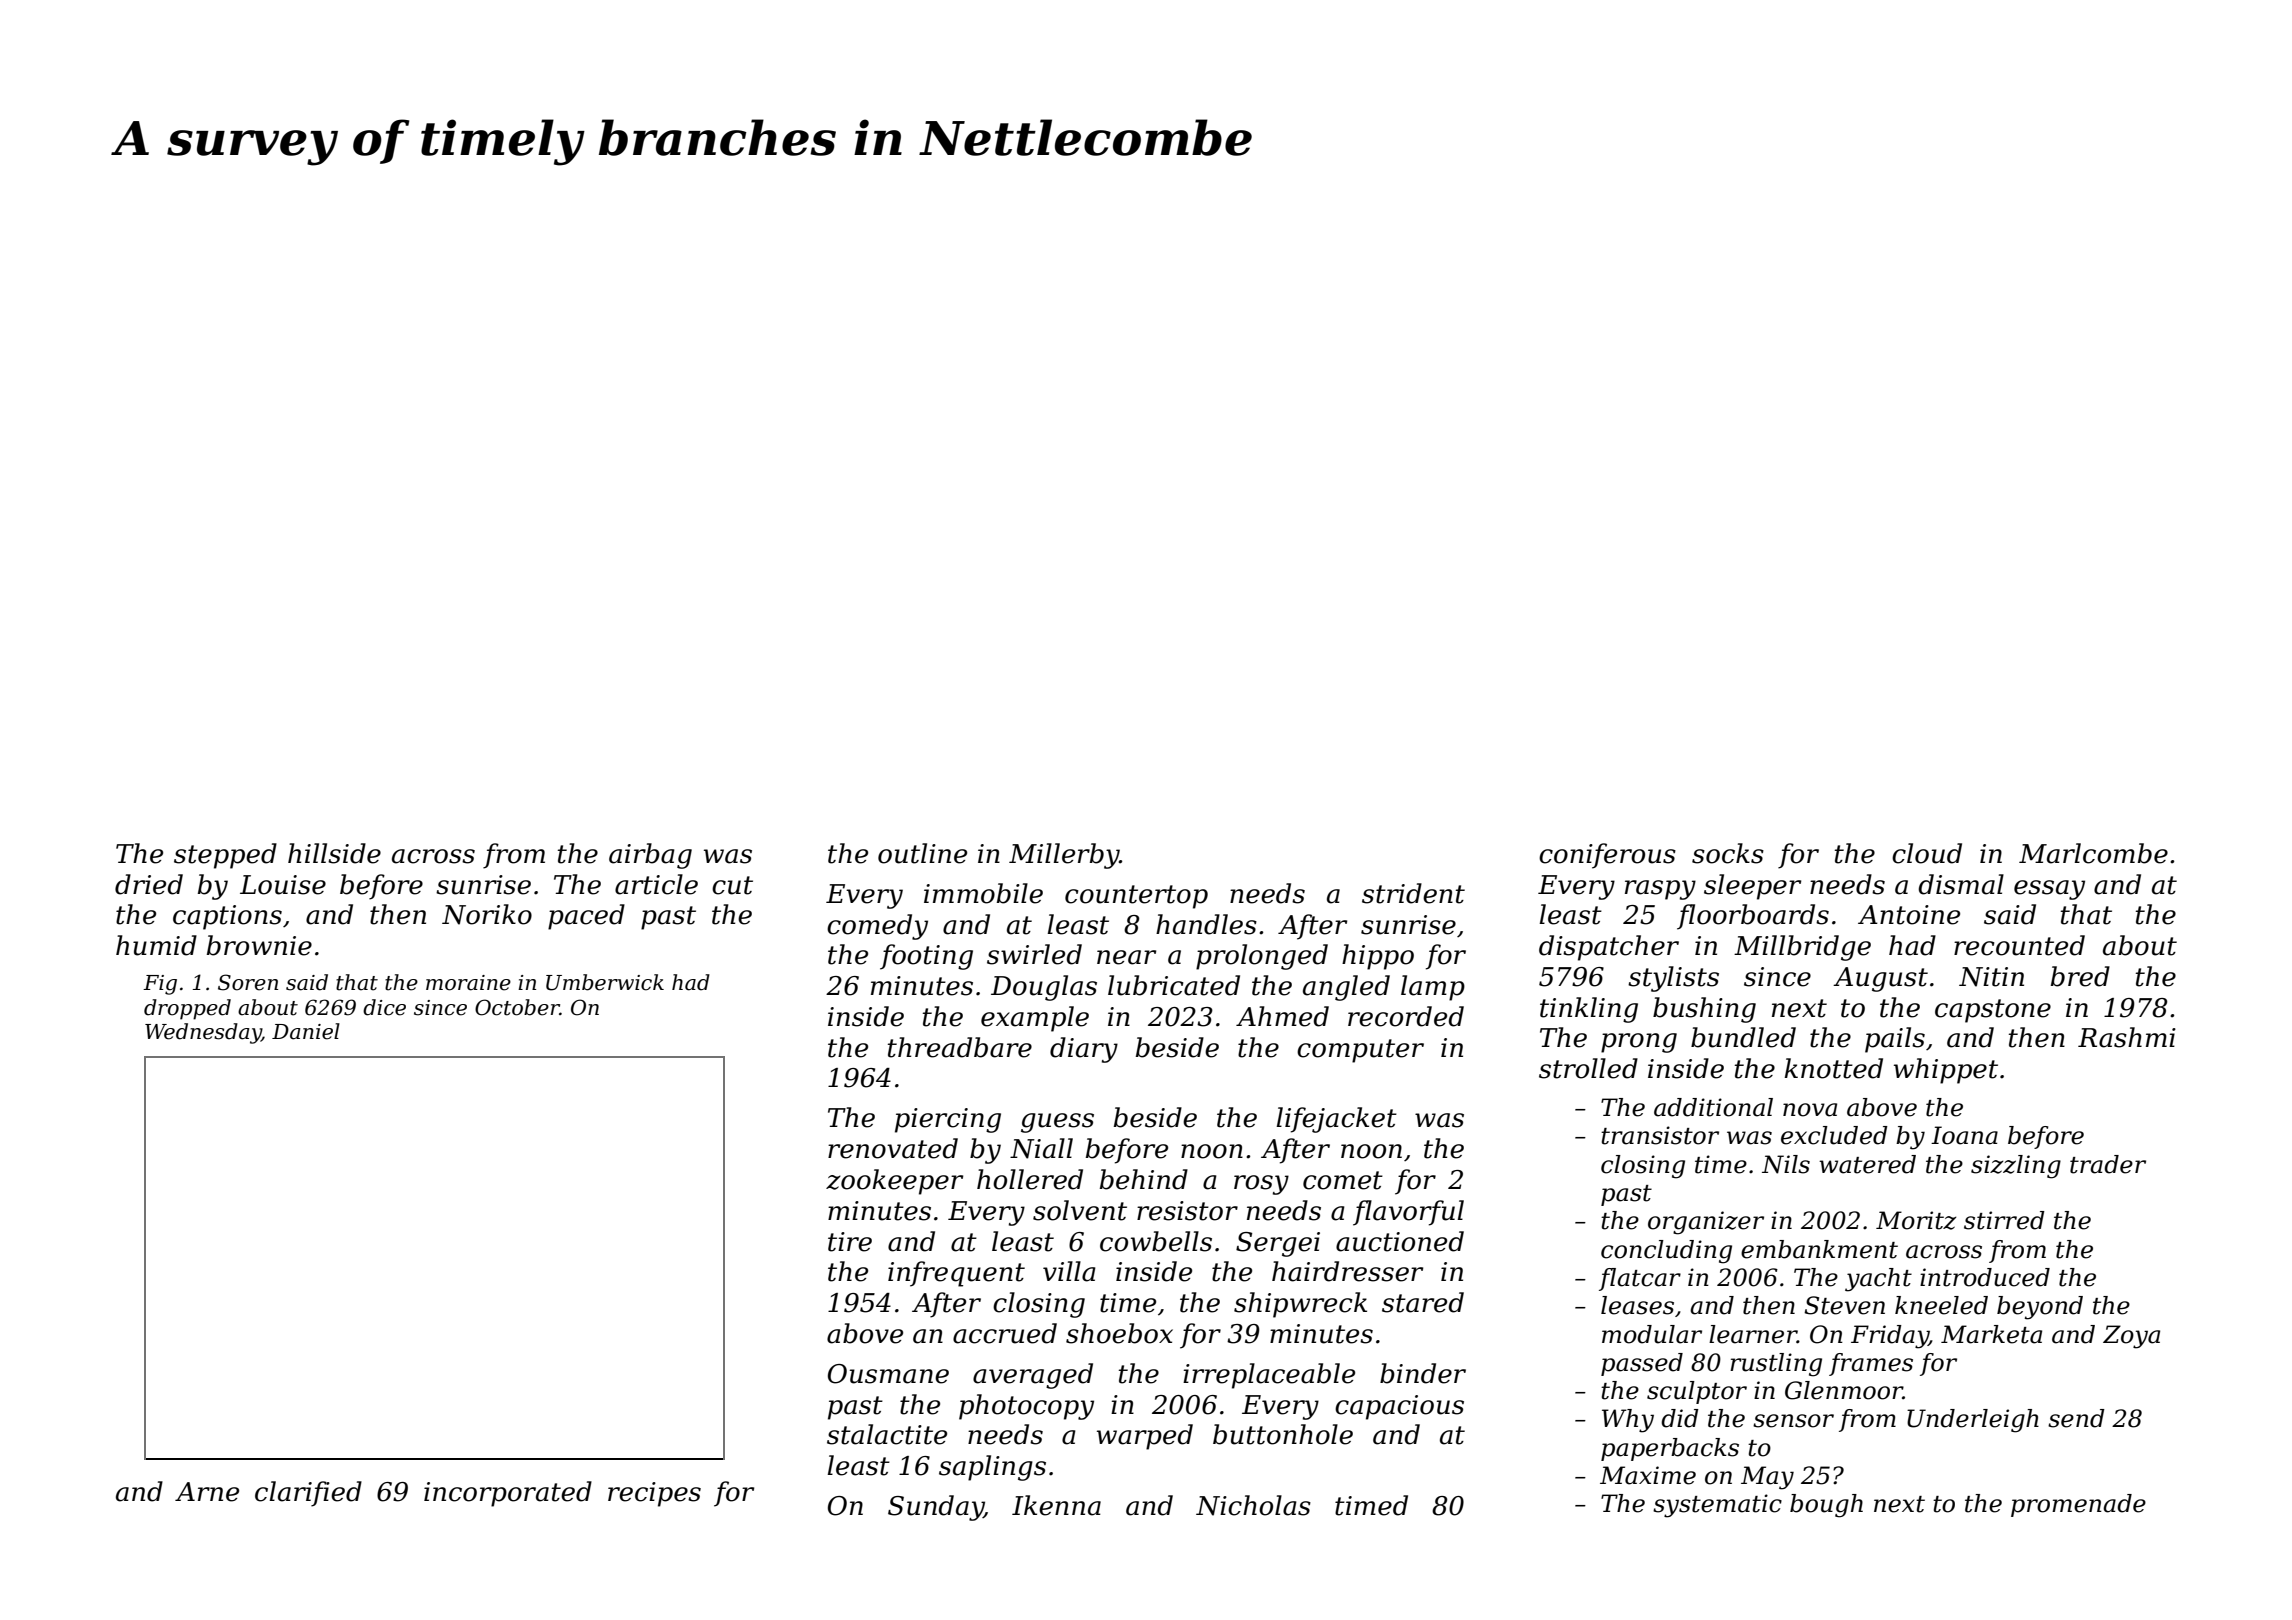  Describe the element at coordinates (1253, 1505) in the document. I see `Nicholas` at that location.
